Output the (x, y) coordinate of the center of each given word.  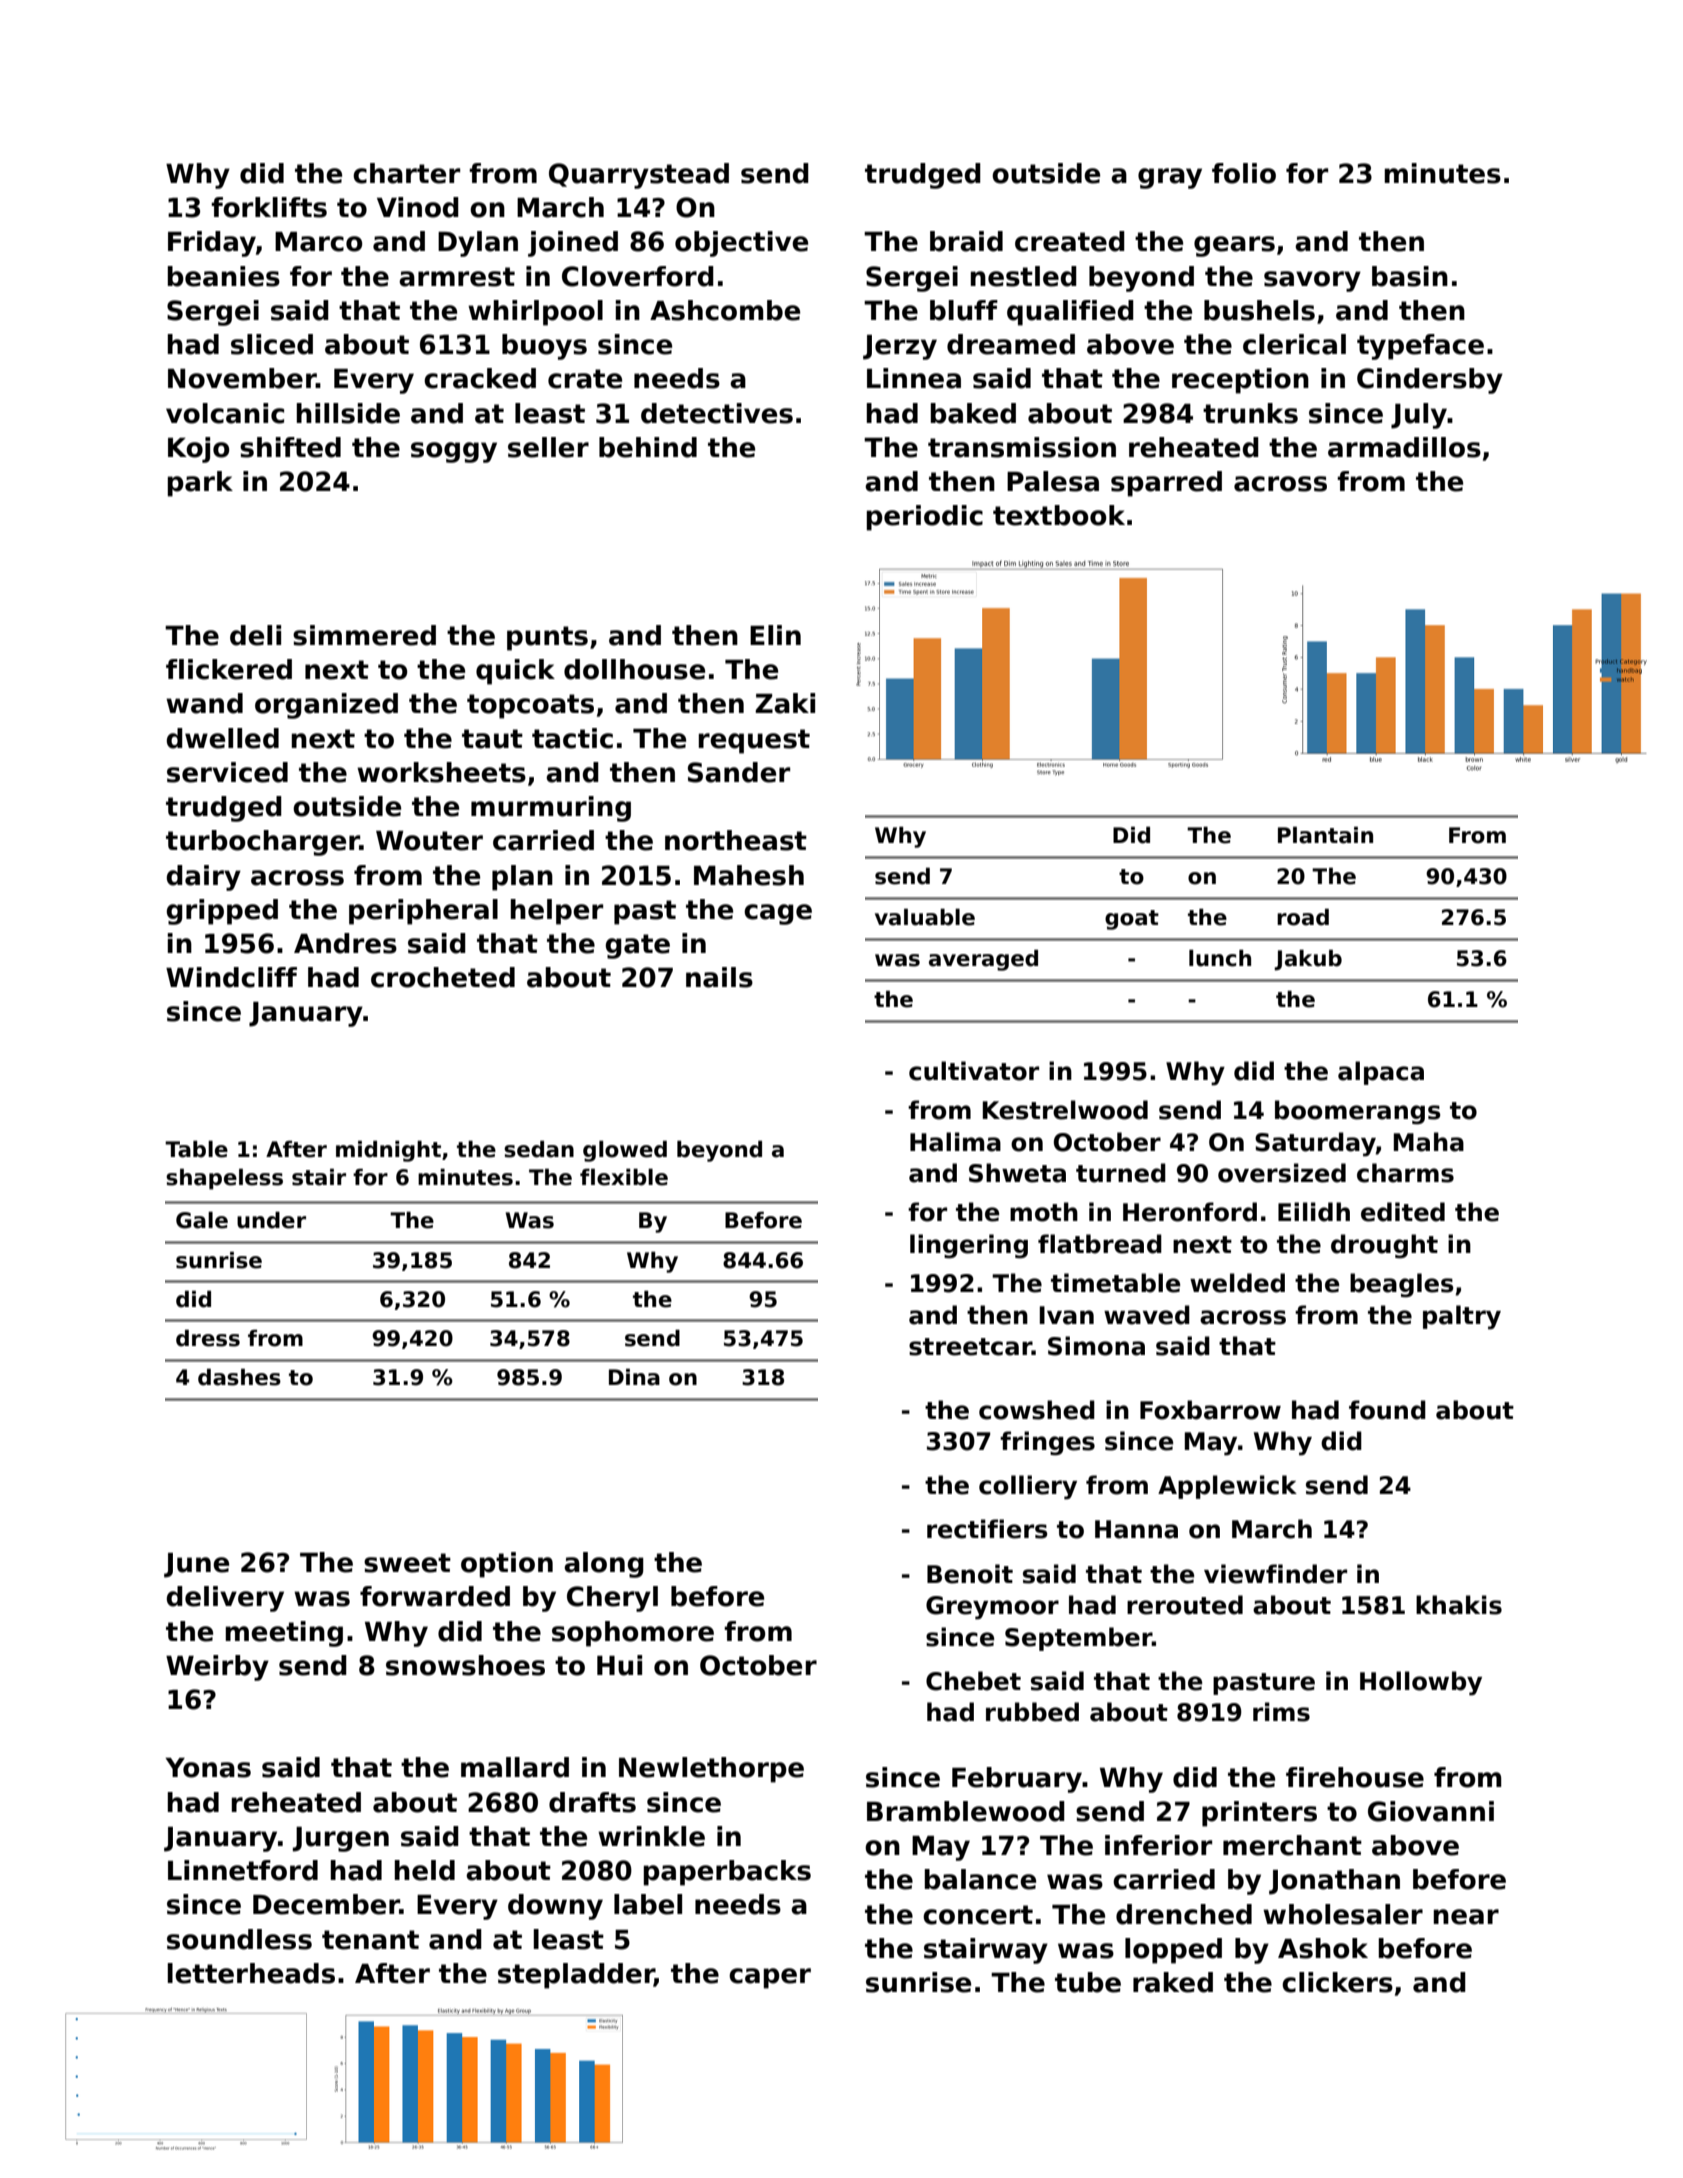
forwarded (435, 1596)
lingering (969, 1246)
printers (1259, 1814)
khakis (1459, 1605)
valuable (925, 917)
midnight (388, 1151)
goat (1132, 920)
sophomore (633, 1634)
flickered (229, 669)
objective (741, 244)
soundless (239, 1939)
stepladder (576, 1976)
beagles (1401, 1285)
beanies (224, 276)
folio (1244, 173)
